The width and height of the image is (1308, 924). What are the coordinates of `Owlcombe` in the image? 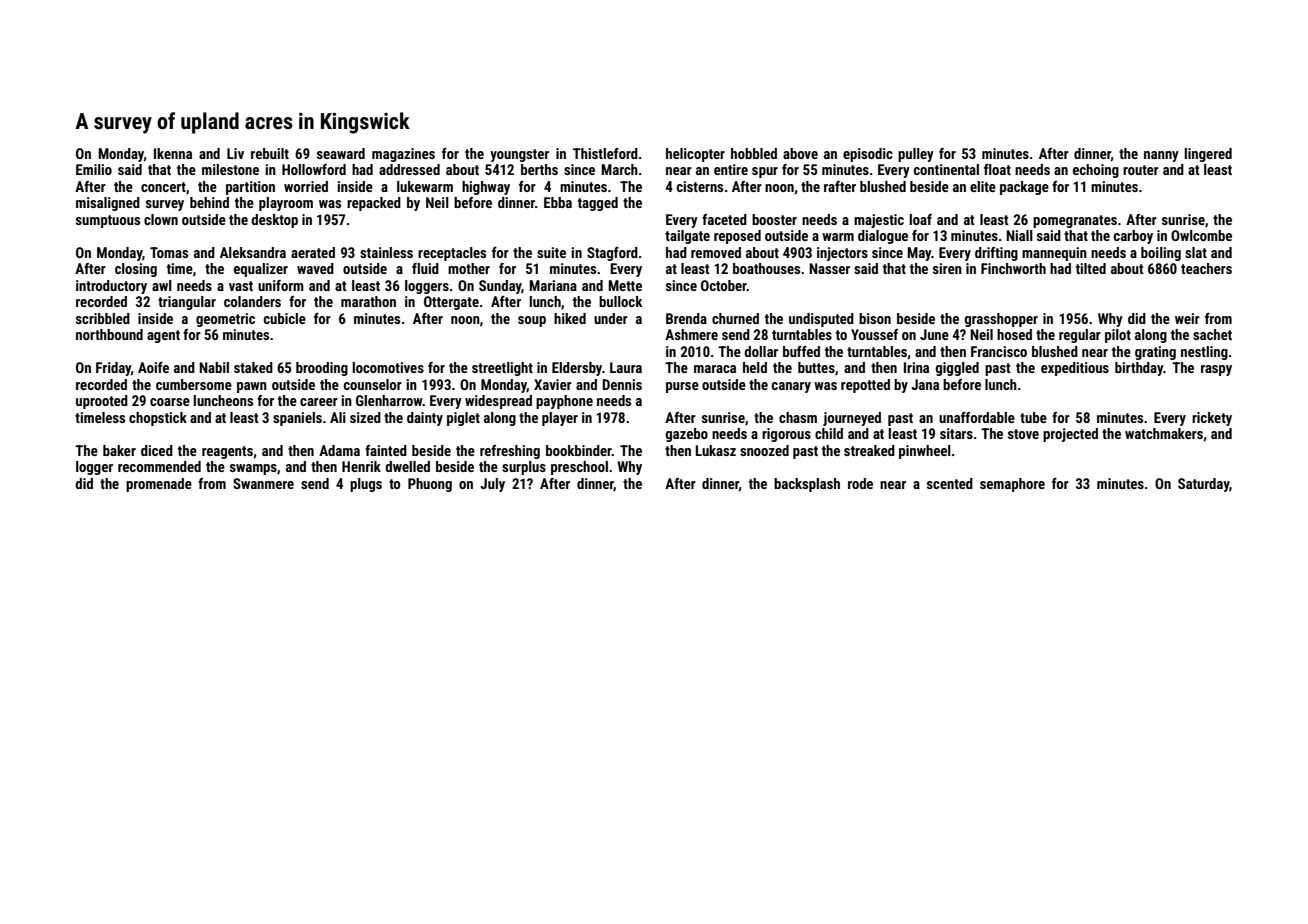 It's located at (1201, 235).
